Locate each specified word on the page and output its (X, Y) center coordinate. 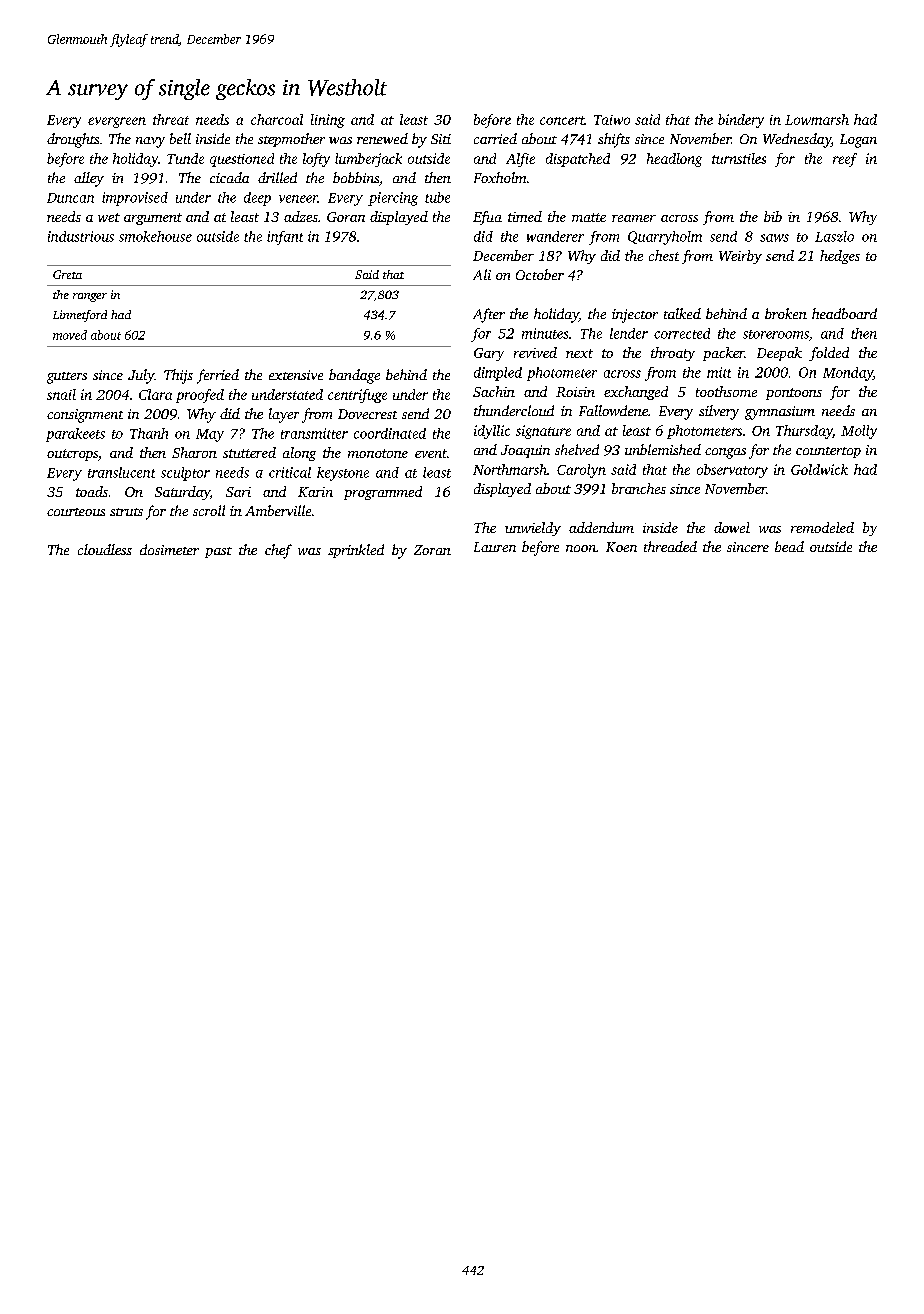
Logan (858, 141)
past (218, 552)
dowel (732, 527)
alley (89, 179)
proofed (200, 396)
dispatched (578, 160)
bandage (354, 376)
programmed (383, 493)
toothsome (726, 391)
